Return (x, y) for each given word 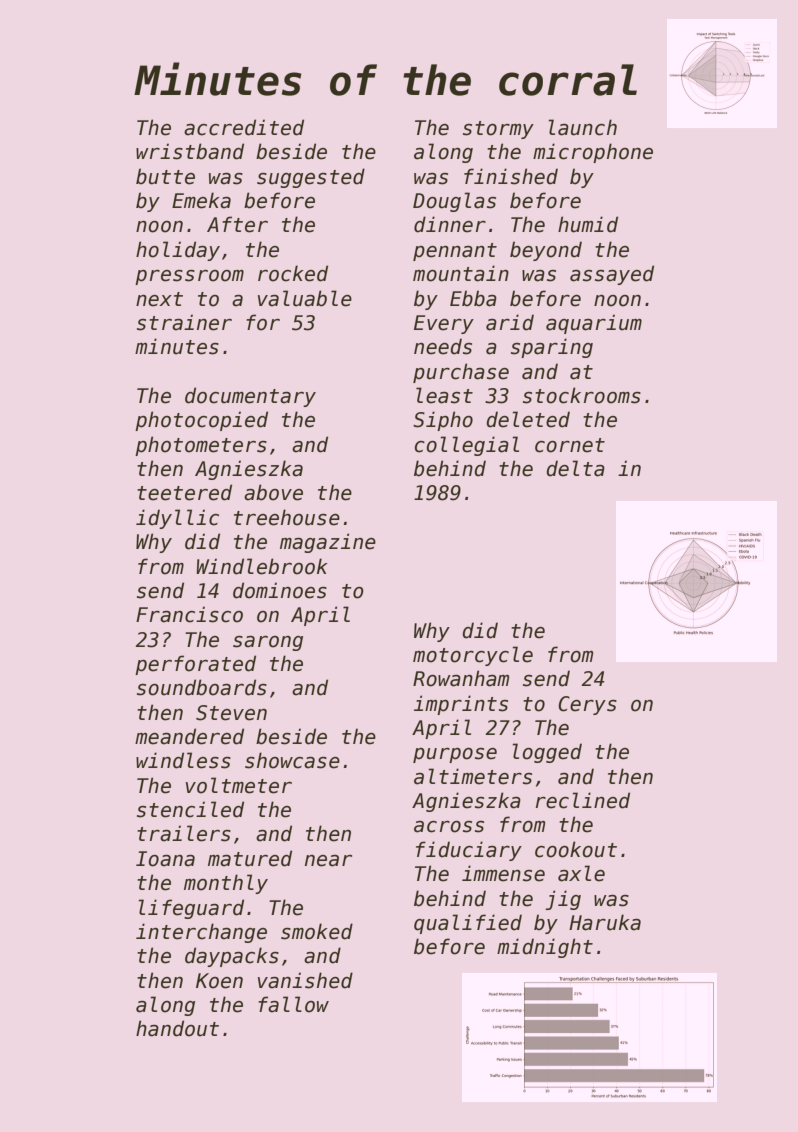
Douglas (454, 202)
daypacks (232, 957)
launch (582, 127)
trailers (184, 833)
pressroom (189, 277)
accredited (244, 127)
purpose (455, 755)
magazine (328, 543)
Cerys (587, 705)
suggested (311, 178)
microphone (593, 153)
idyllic (177, 519)
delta (575, 468)
